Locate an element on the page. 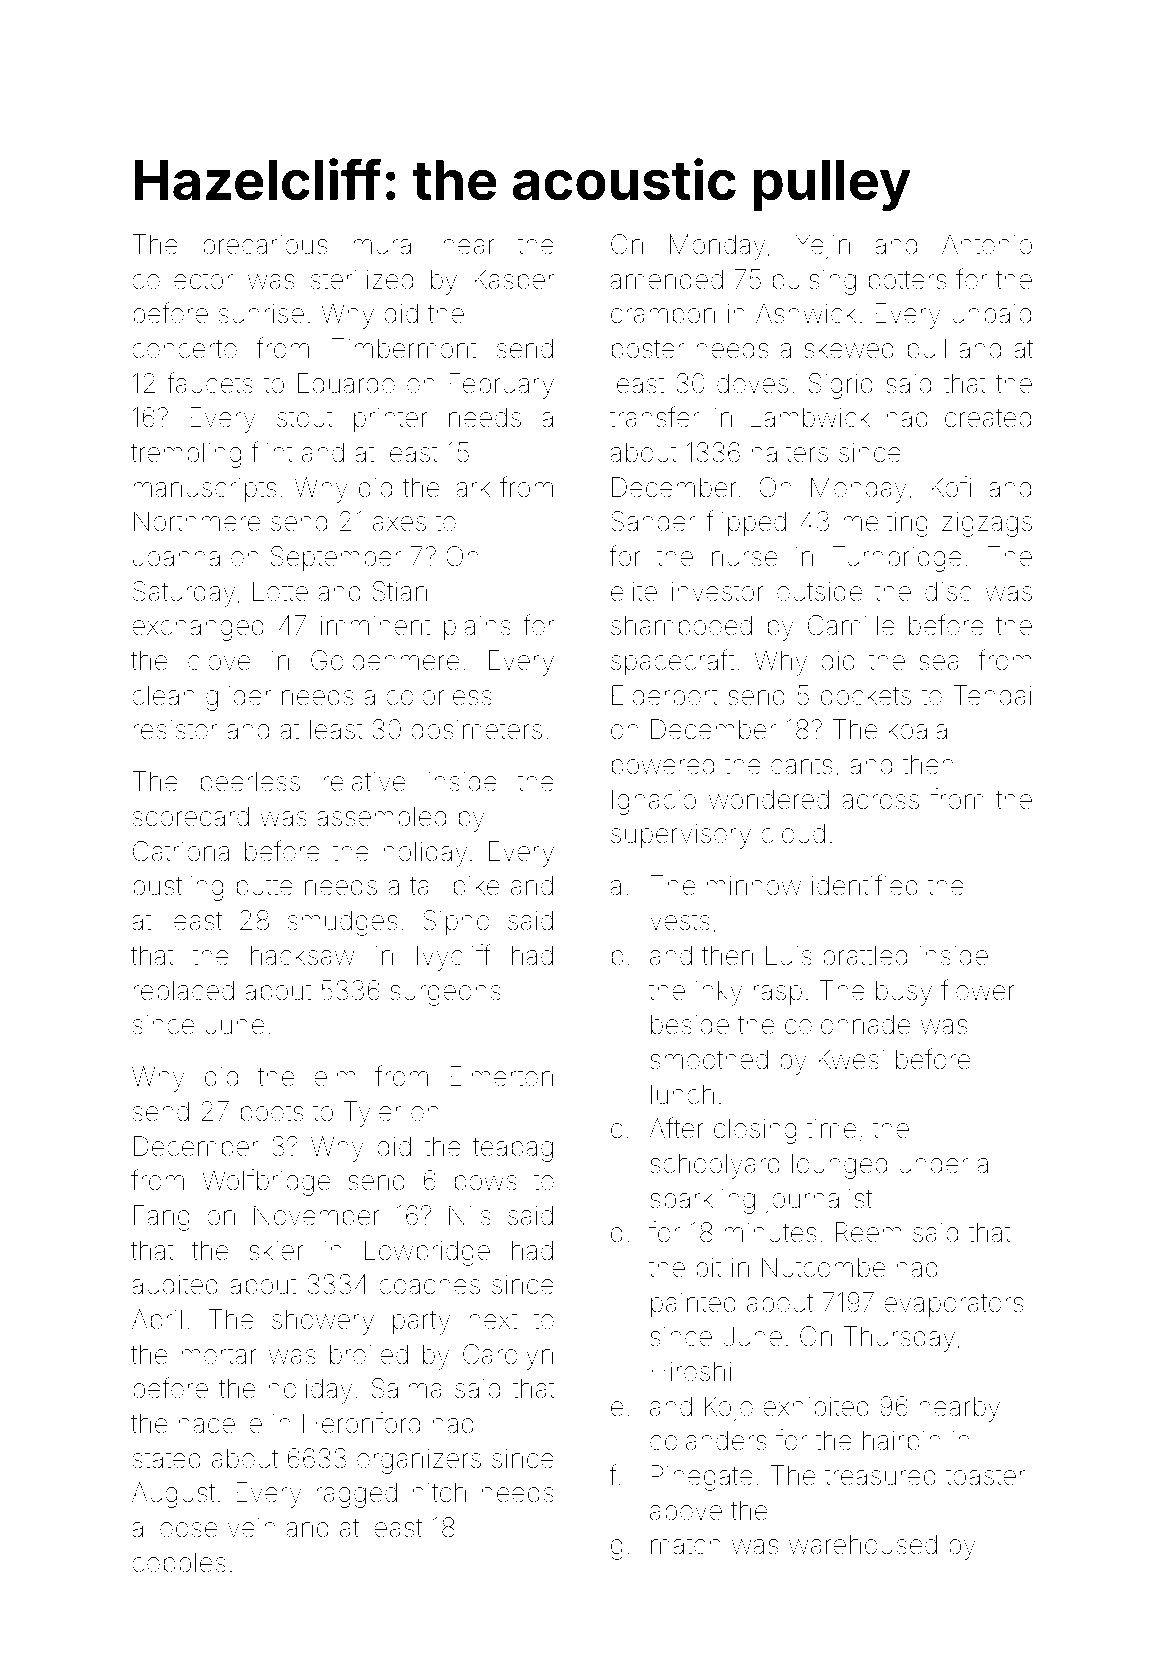 The image size is (1165, 1654). across is located at coordinates (880, 802).
